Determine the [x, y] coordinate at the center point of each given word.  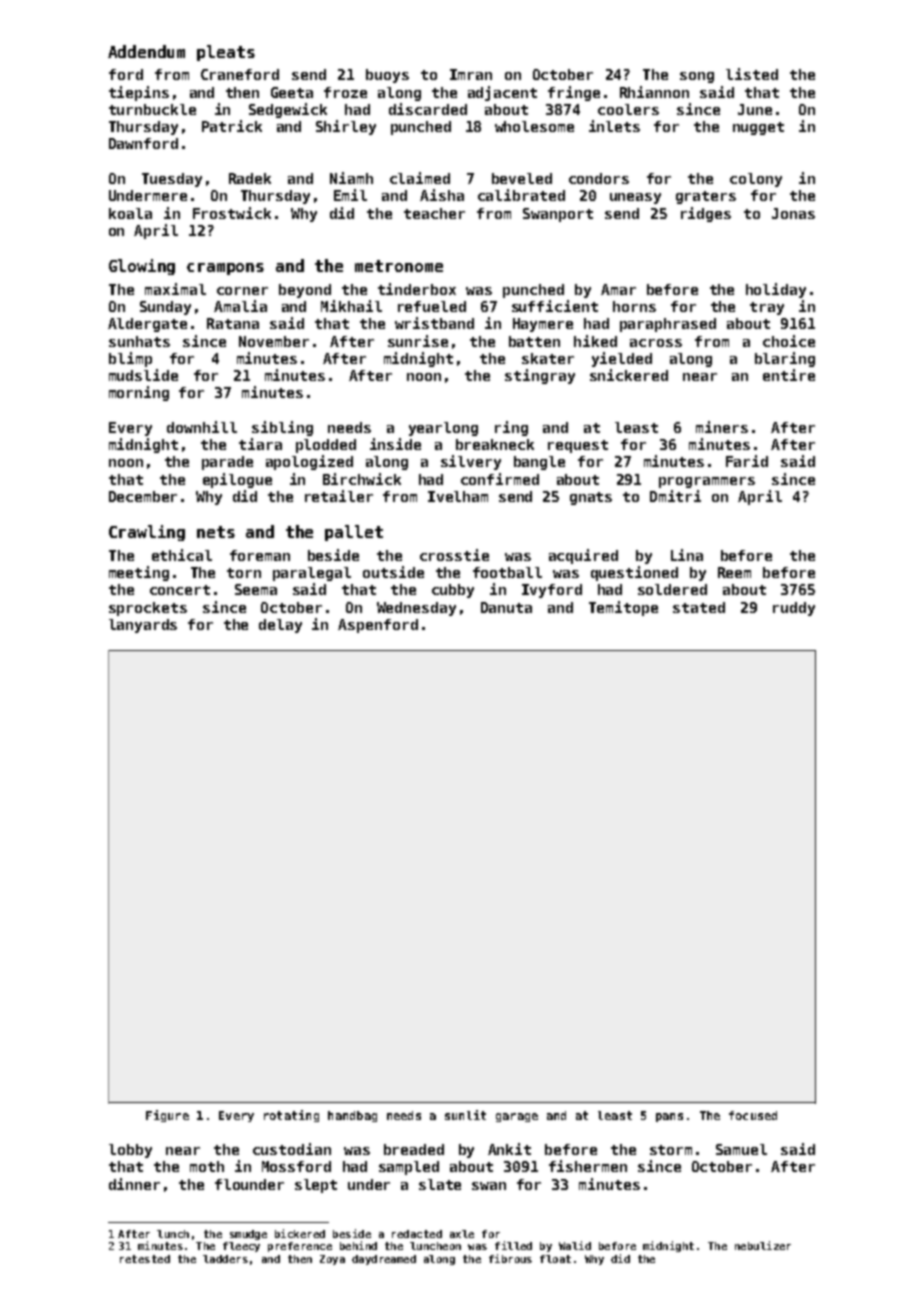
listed [752, 74]
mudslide [143, 375]
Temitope [623, 608]
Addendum [146, 51]
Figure [167, 1116]
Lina [687, 555]
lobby [130, 1151]
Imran [471, 74]
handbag [352, 1116]
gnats [591, 498]
